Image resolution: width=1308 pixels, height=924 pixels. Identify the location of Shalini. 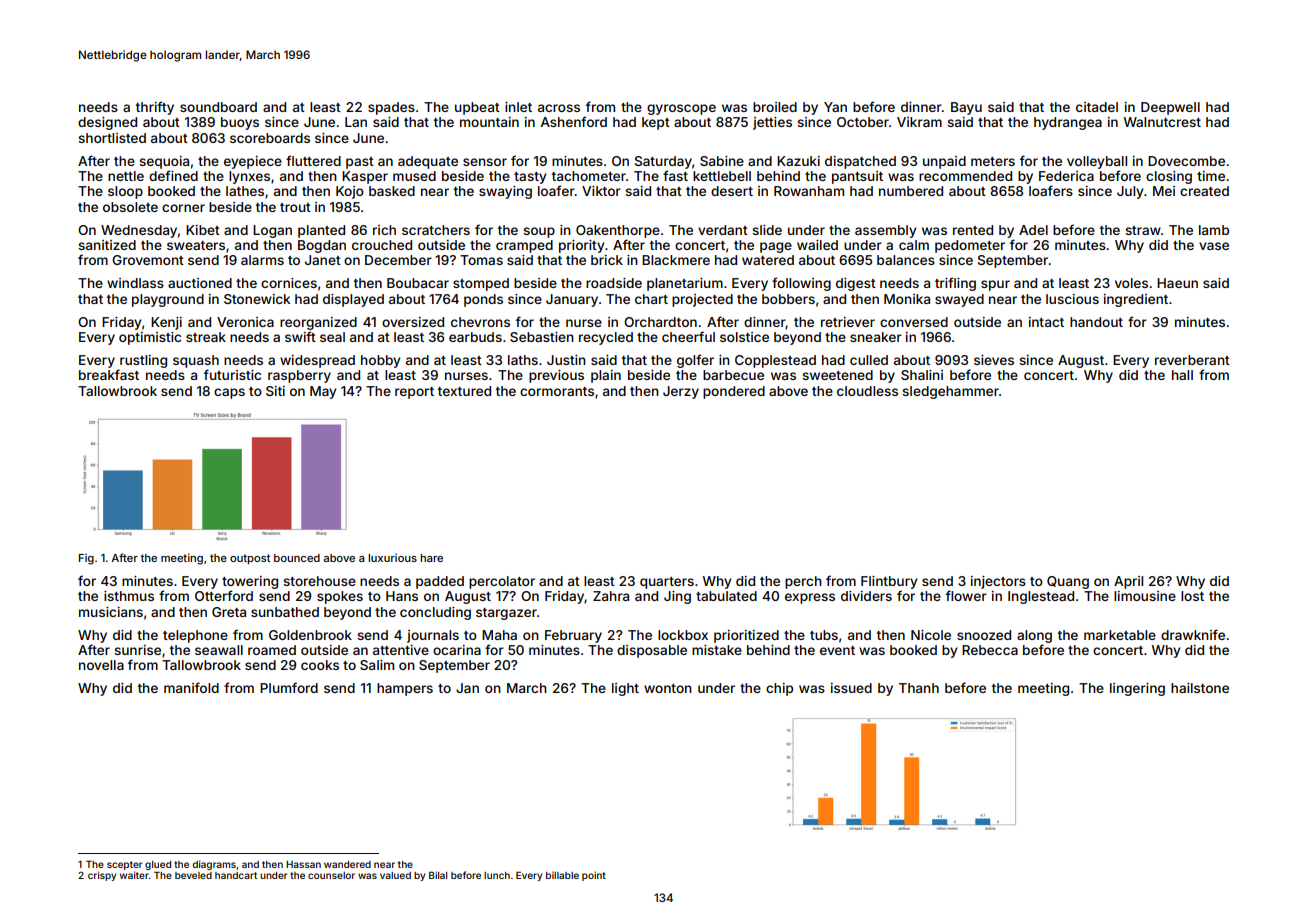
(922, 375).
